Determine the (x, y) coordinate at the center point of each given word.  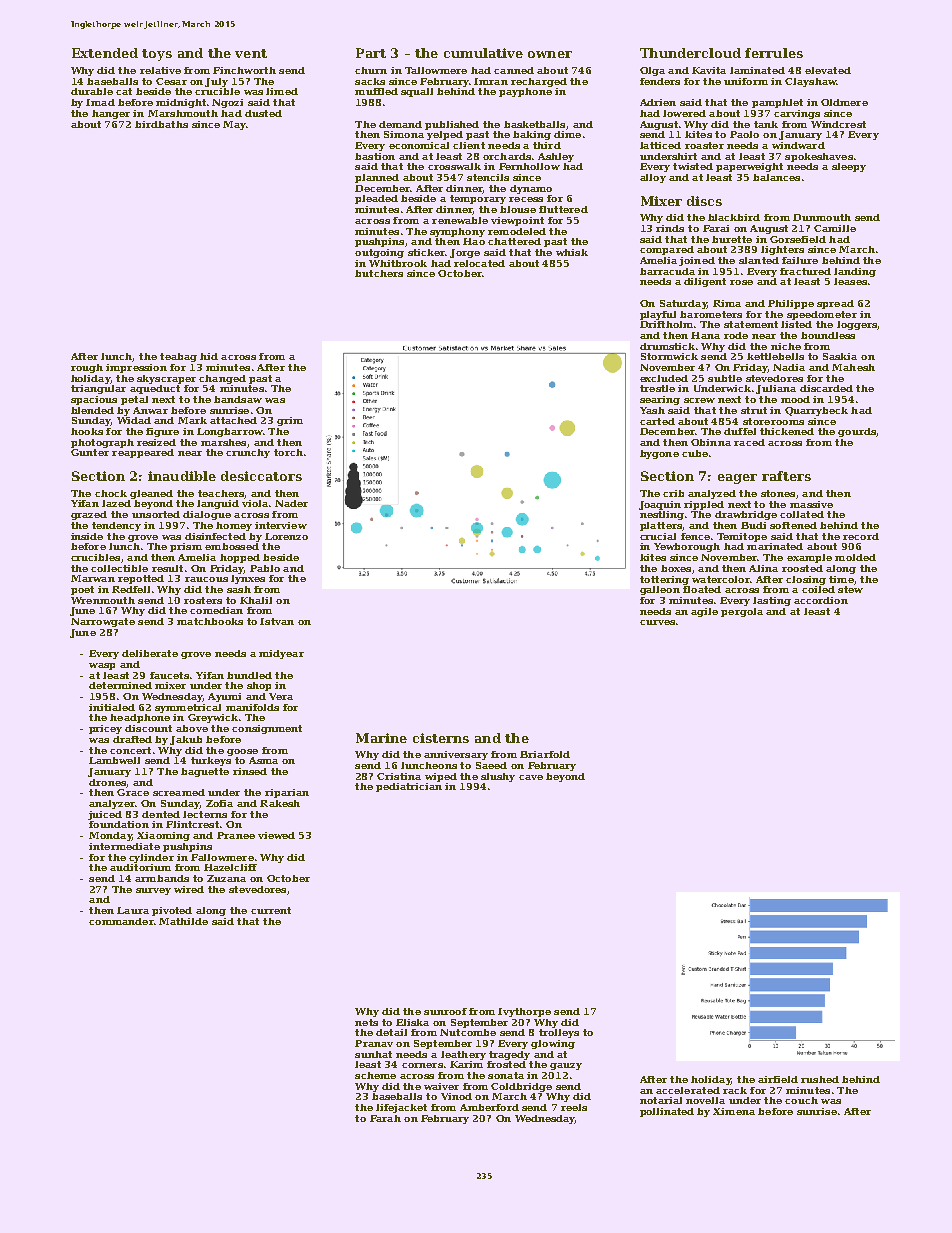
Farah (385, 1118)
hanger (111, 114)
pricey (105, 729)
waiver (441, 1086)
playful (658, 315)
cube (695, 453)
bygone (659, 454)
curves (657, 622)
